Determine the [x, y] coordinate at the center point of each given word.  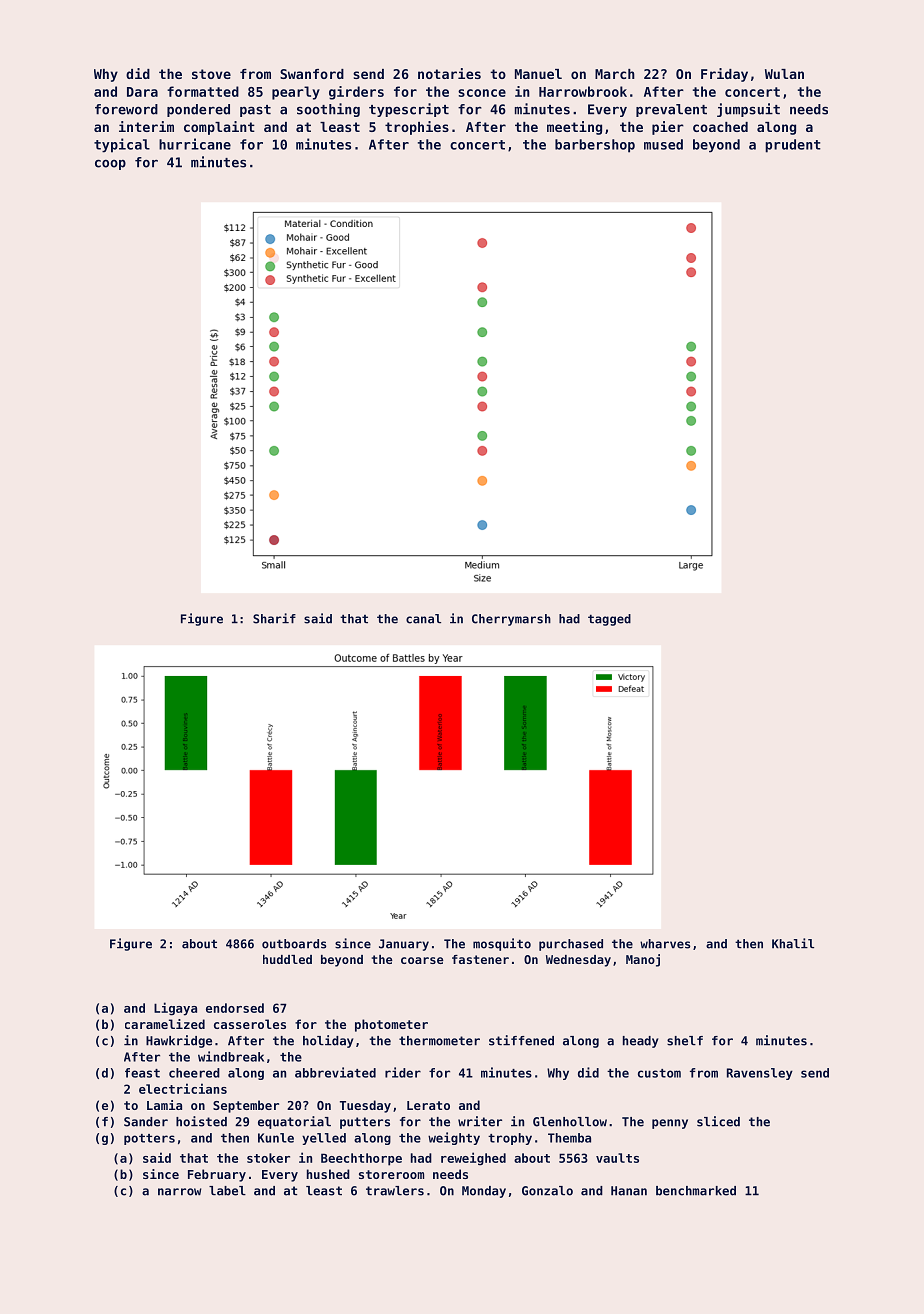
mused [663, 144]
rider [403, 1072]
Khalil [793, 943]
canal [423, 619]
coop [110, 164]
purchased [571, 945]
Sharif [274, 618]
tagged [609, 620]
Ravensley [760, 1074]
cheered [194, 1073]
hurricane [195, 144]
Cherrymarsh [511, 620]
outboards [294, 944]
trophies [417, 128]
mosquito [502, 944]
